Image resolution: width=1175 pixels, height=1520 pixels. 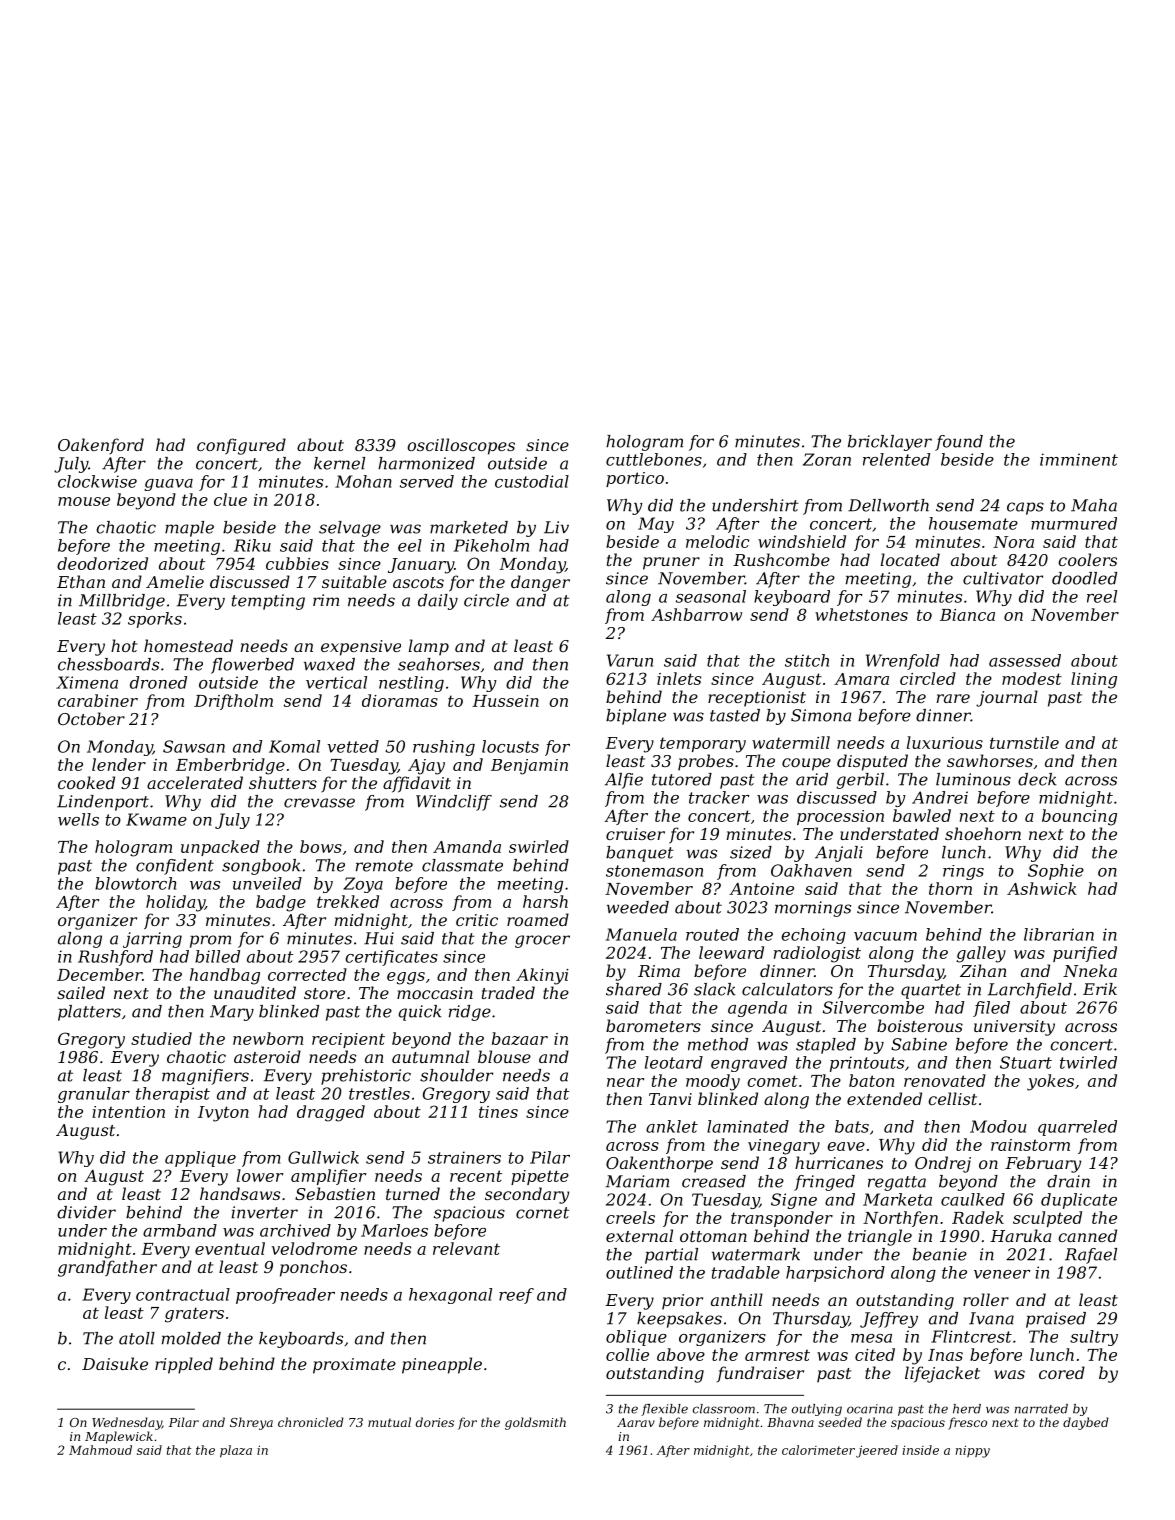 What do you see at coordinates (1025, 508) in the screenshot?
I see `caps` at bounding box center [1025, 508].
